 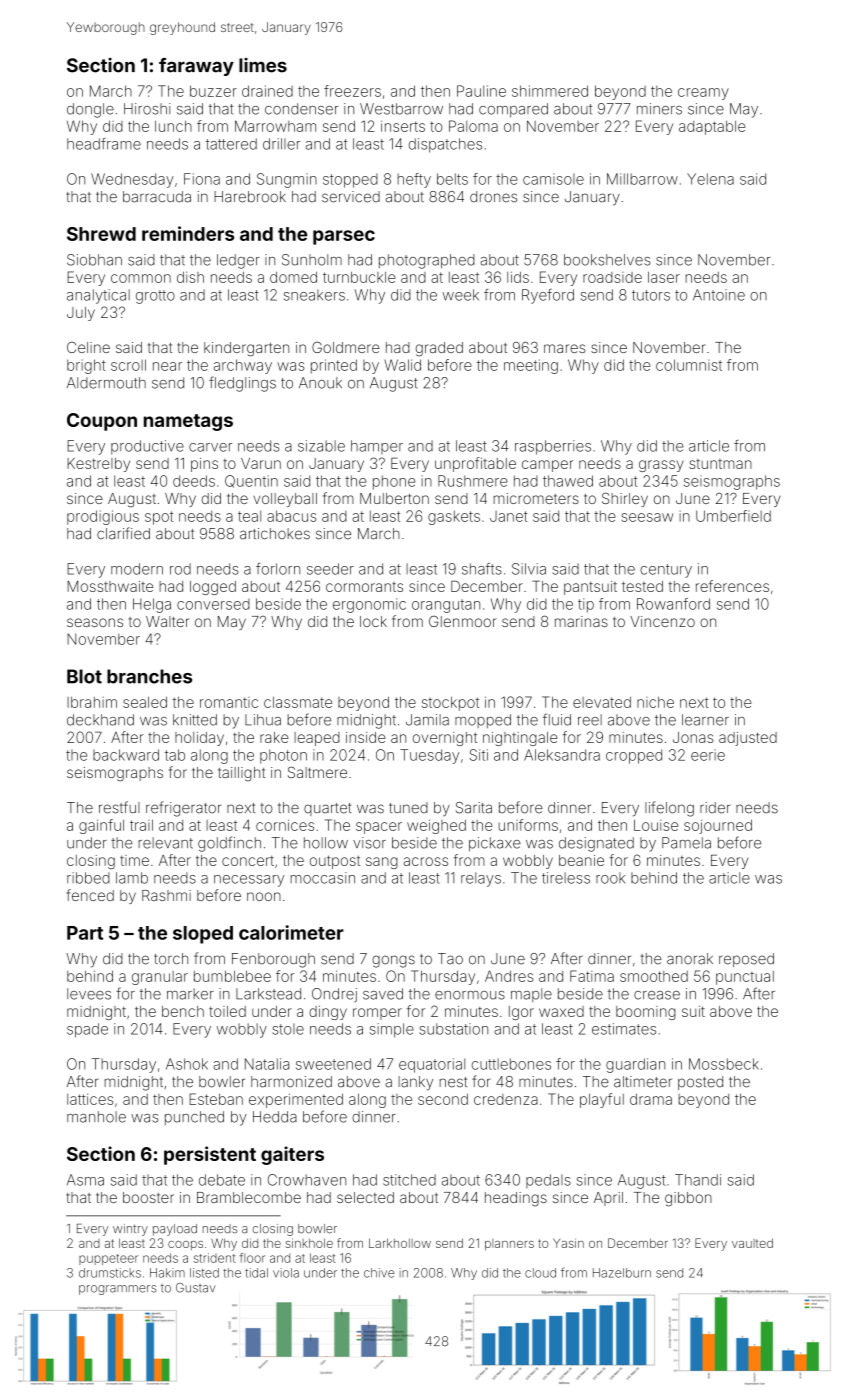 I want to click on creamy, so click(x=703, y=94).
